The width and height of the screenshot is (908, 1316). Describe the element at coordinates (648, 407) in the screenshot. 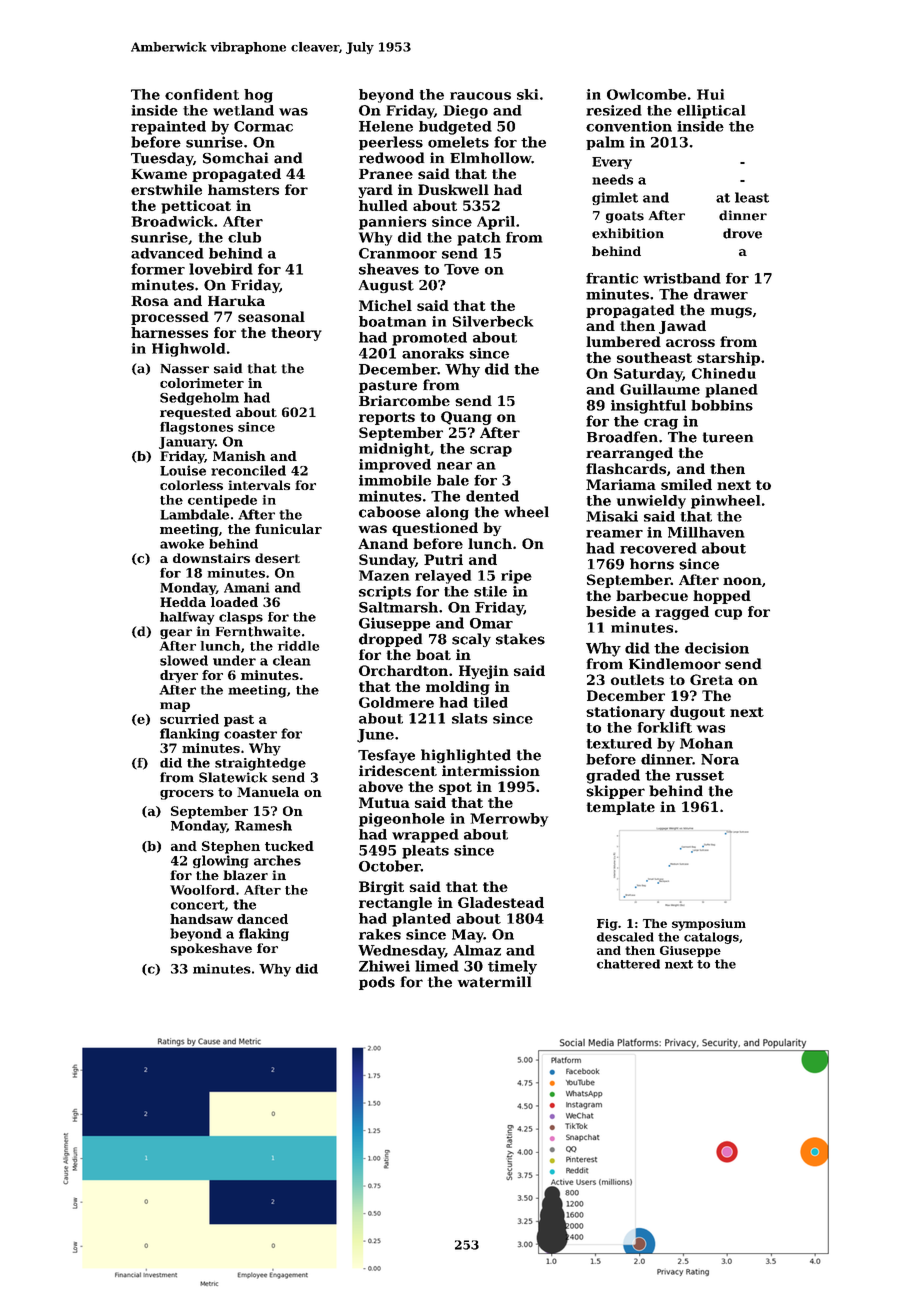

I see `insightful` at that location.
